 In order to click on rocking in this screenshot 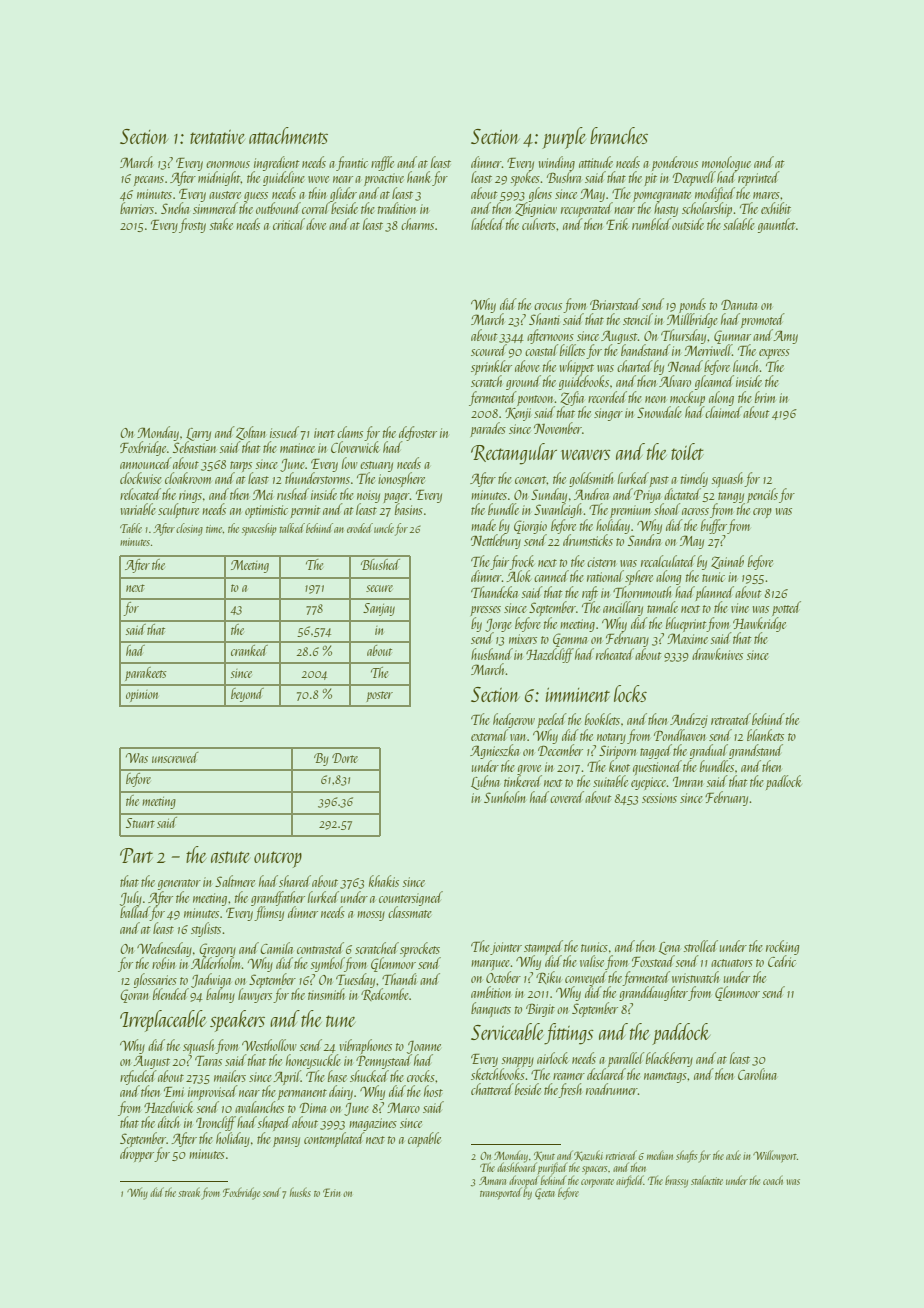, I will do `click(782, 947)`.
